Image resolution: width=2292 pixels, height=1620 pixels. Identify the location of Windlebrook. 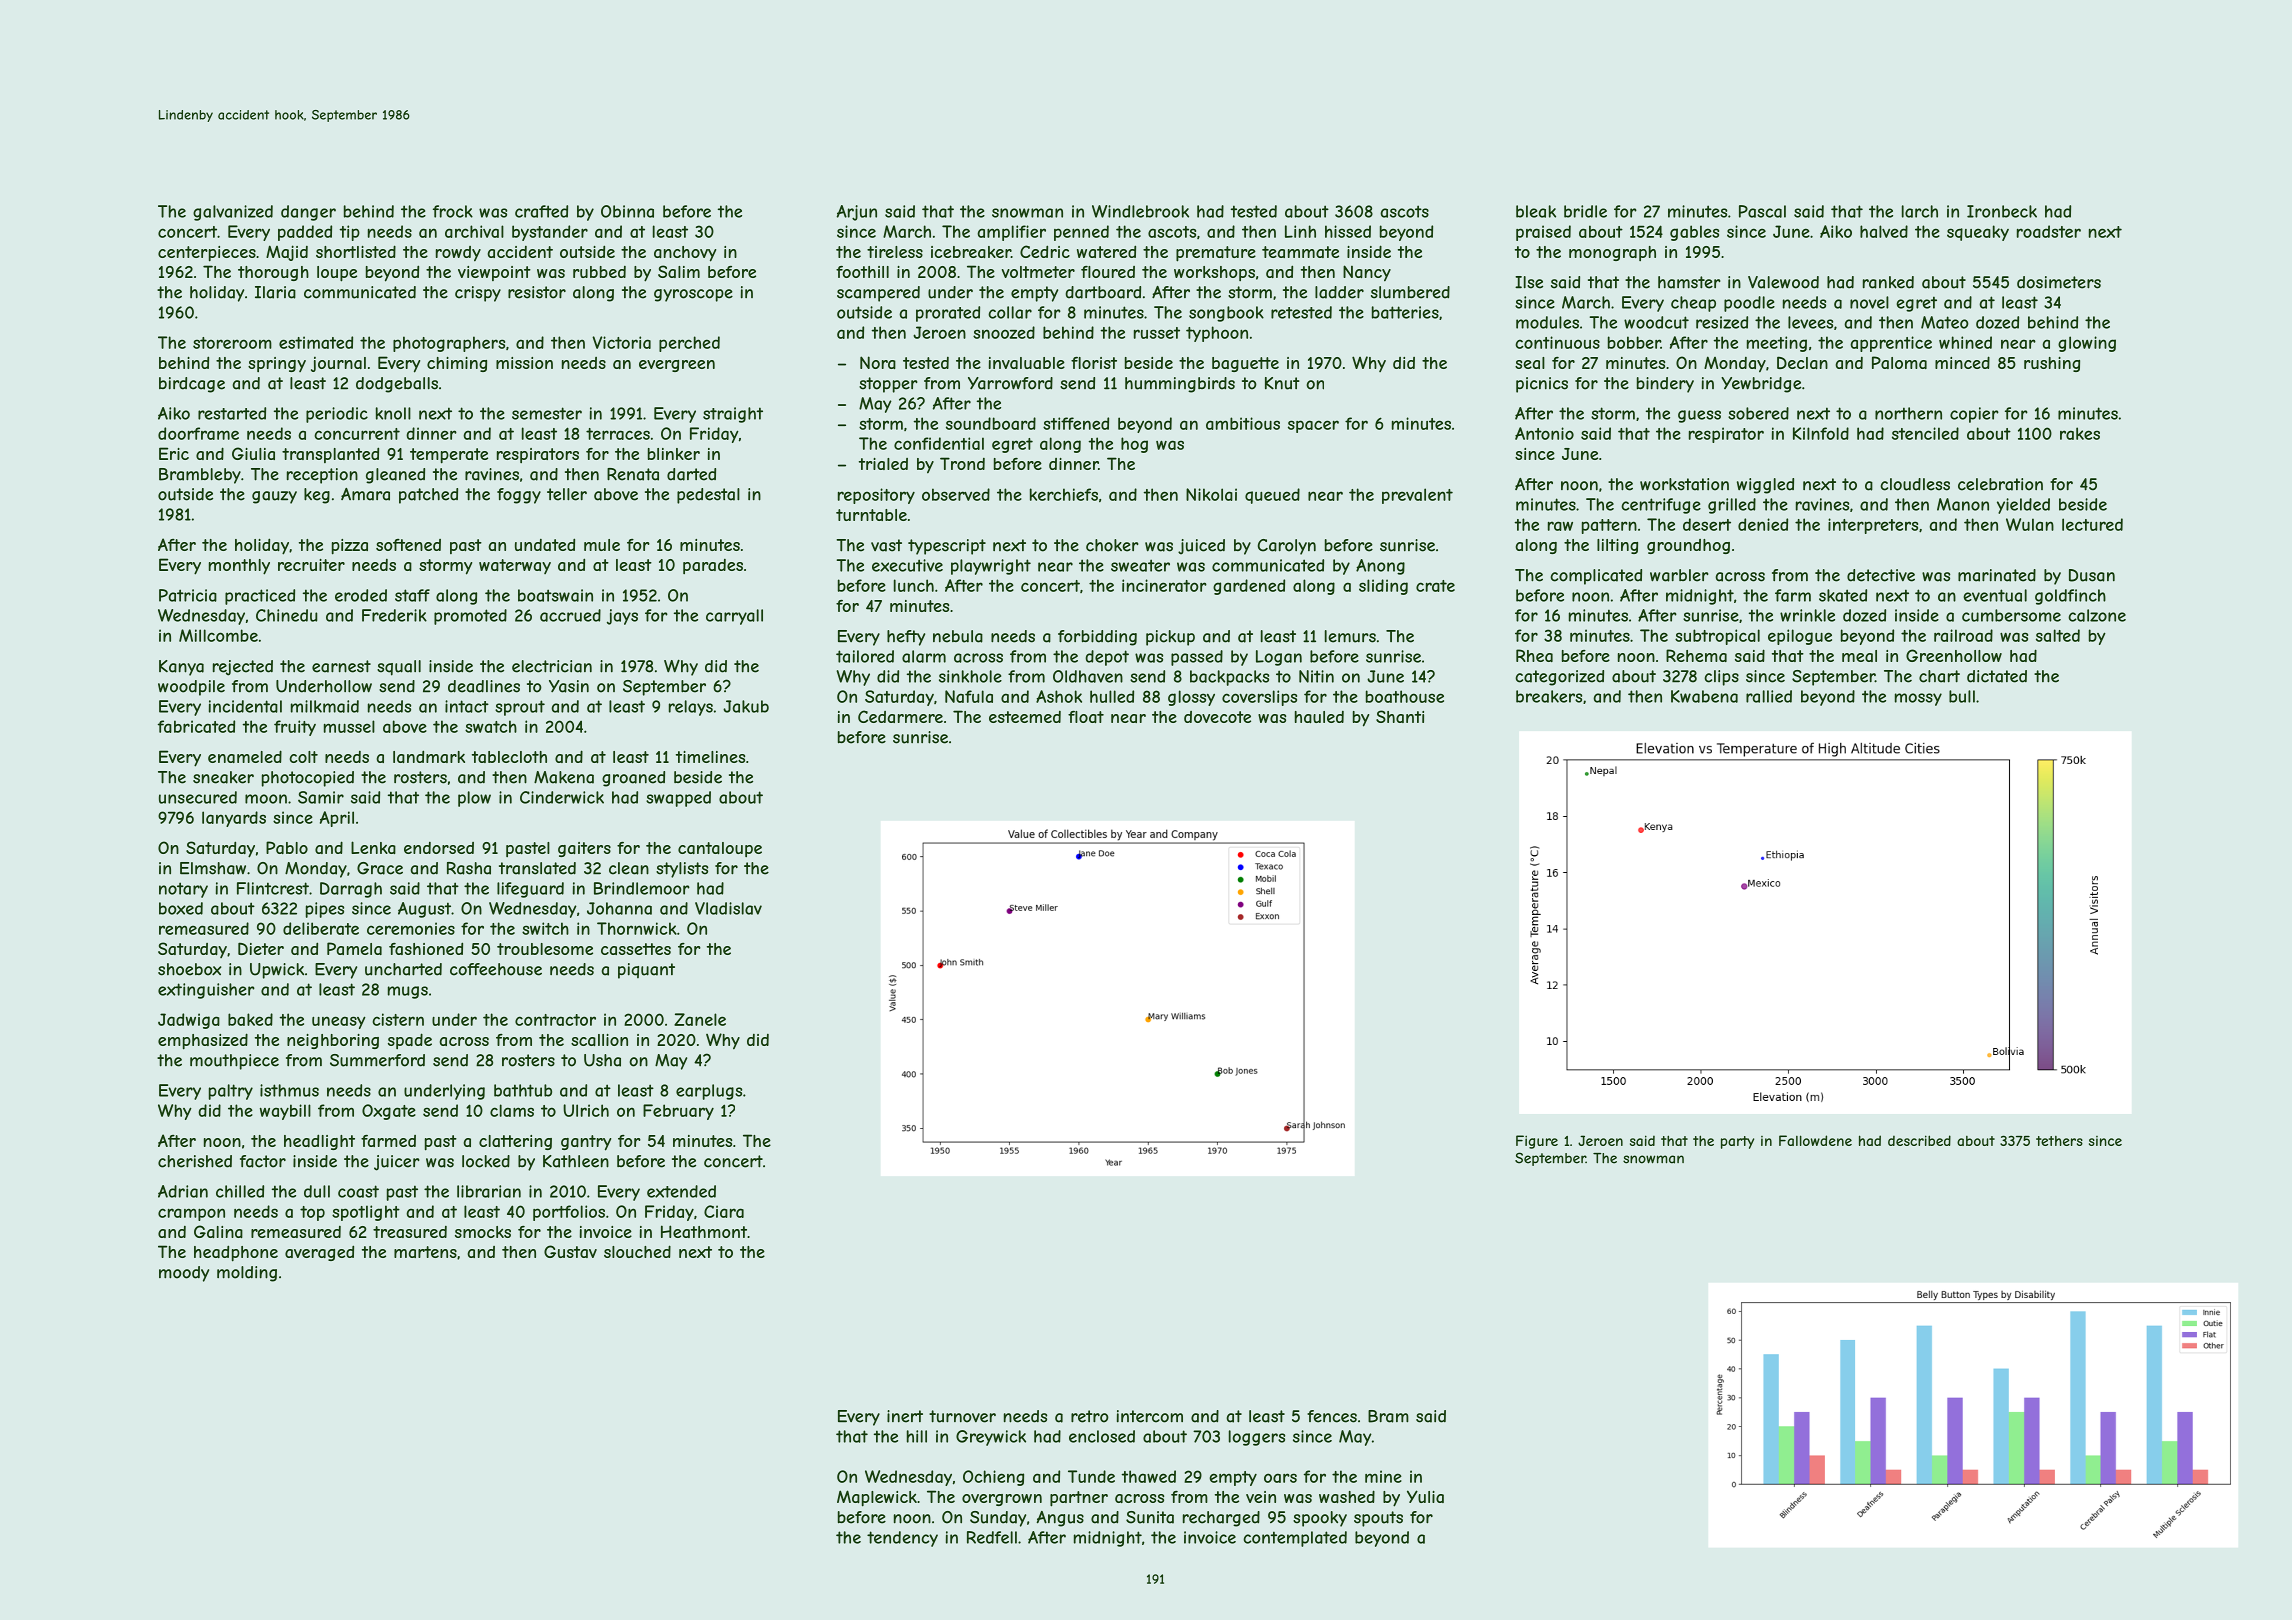
(1140, 211).
